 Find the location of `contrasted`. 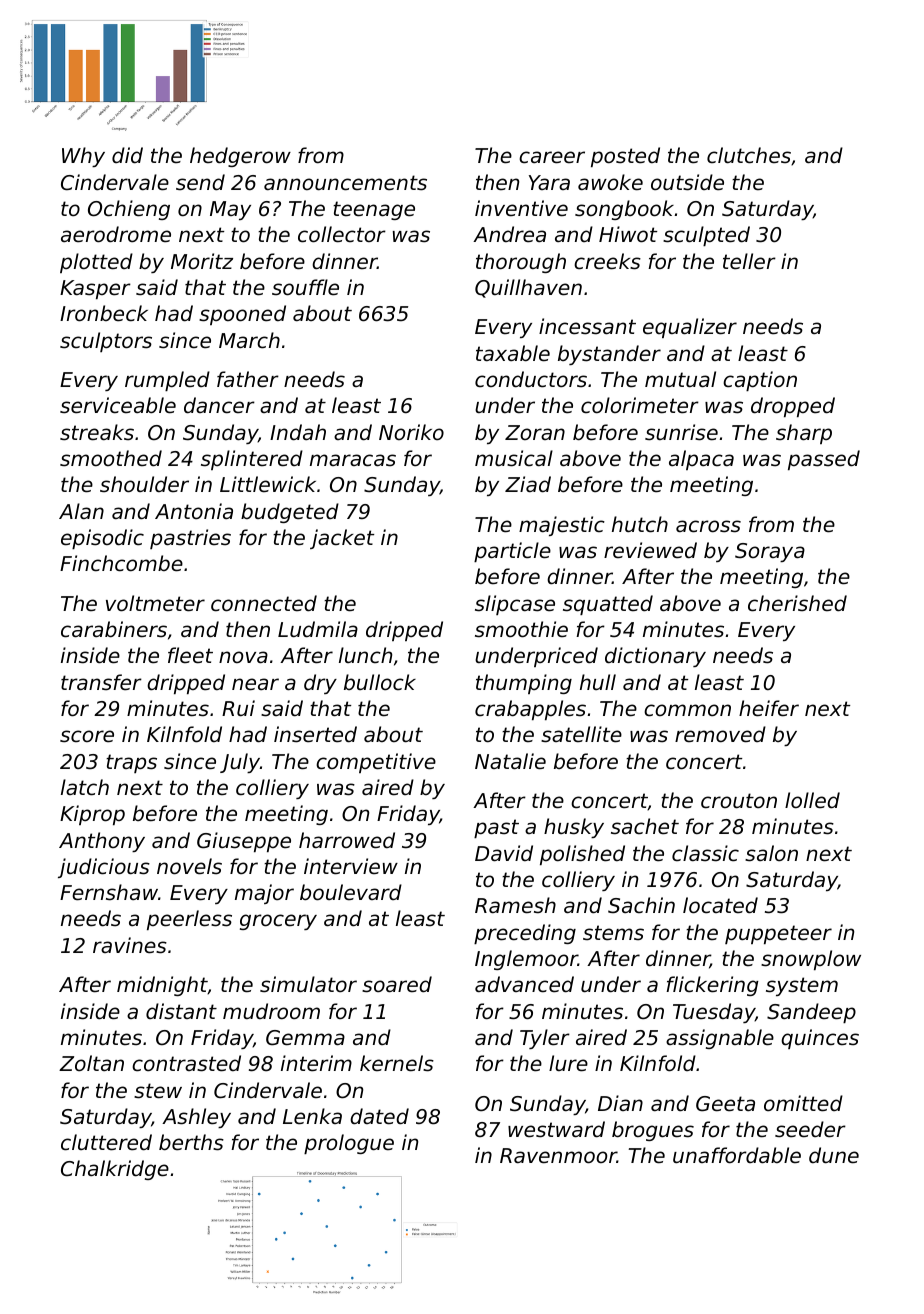

contrasted is located at coordinates (186, 1063).
